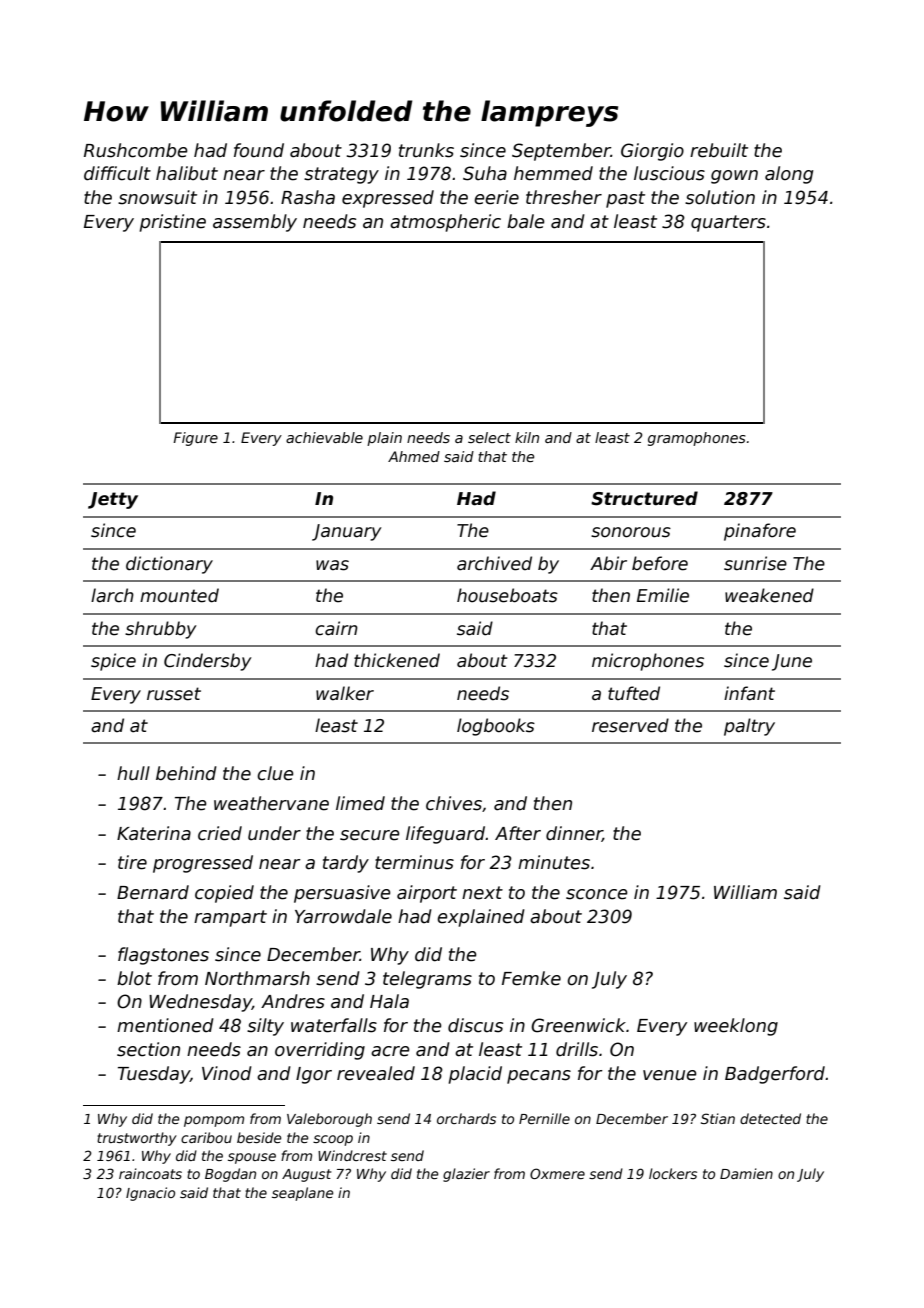 The height and width of the screenshot is (1308, 924). Describe the element at coordinates (634, 693) in the screenshot. I see `tufted` at that location.
